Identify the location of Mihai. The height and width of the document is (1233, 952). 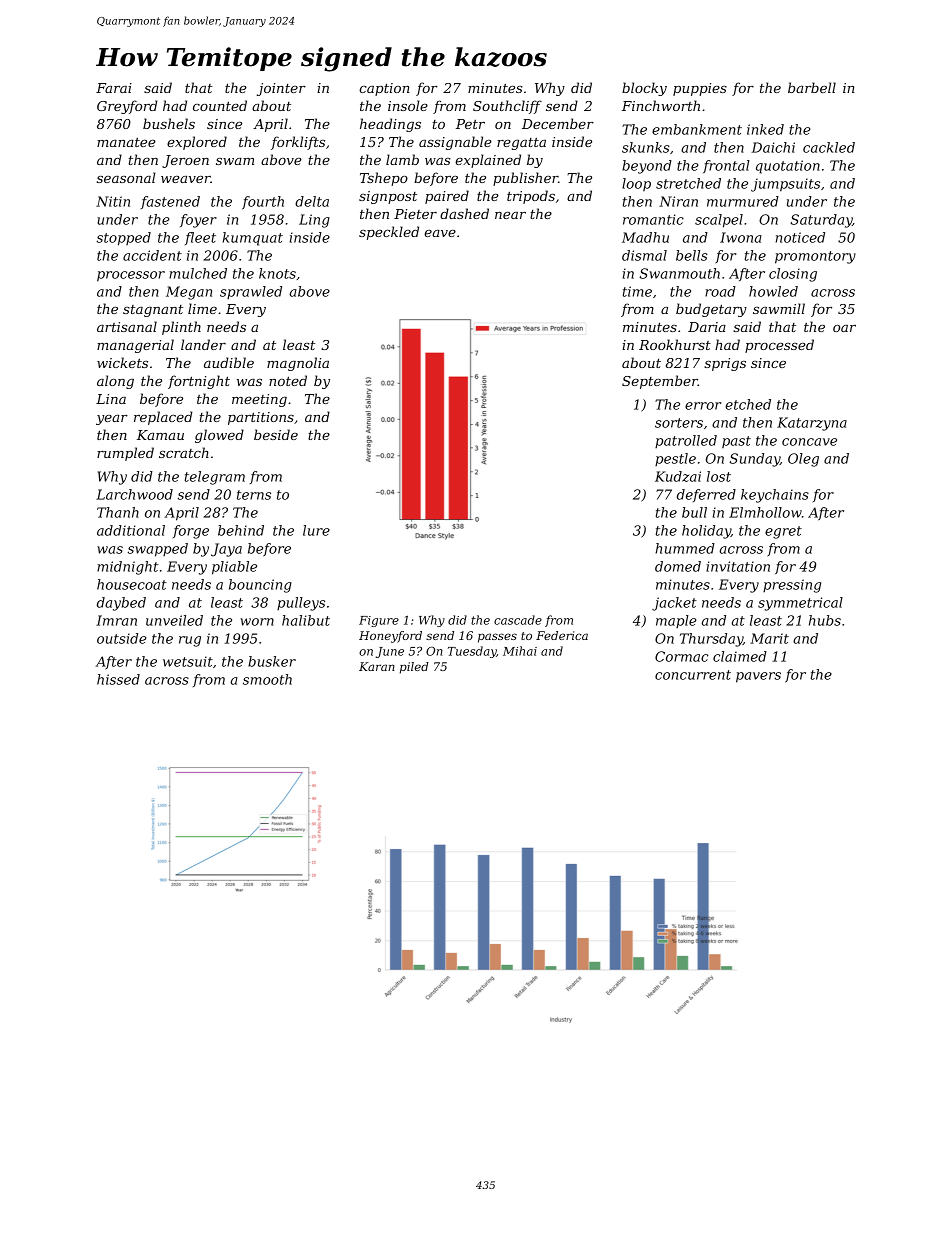
(520, 651).
